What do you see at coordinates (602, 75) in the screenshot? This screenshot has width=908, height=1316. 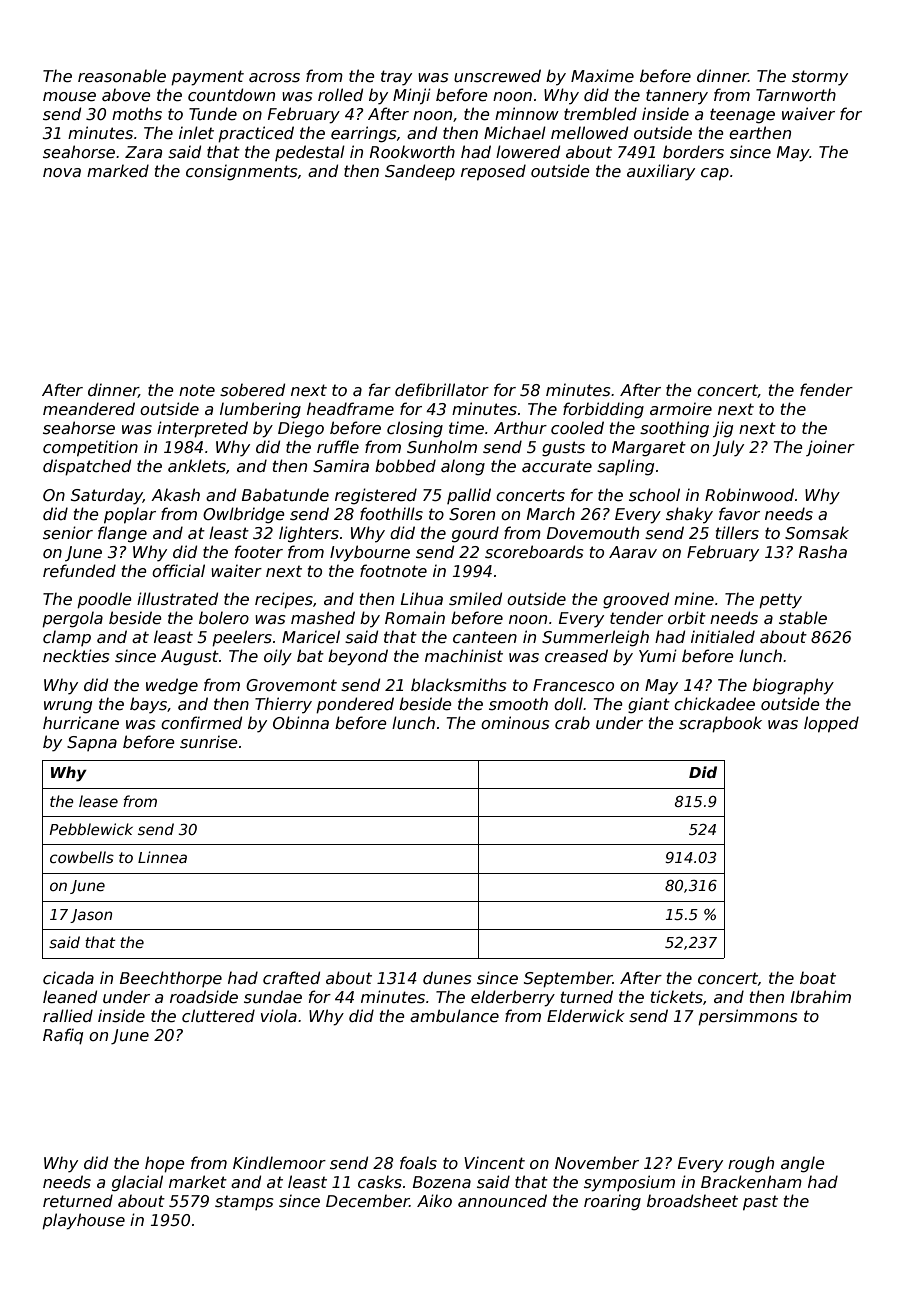 I see `Maxime` at bounding box center [602, 75].
